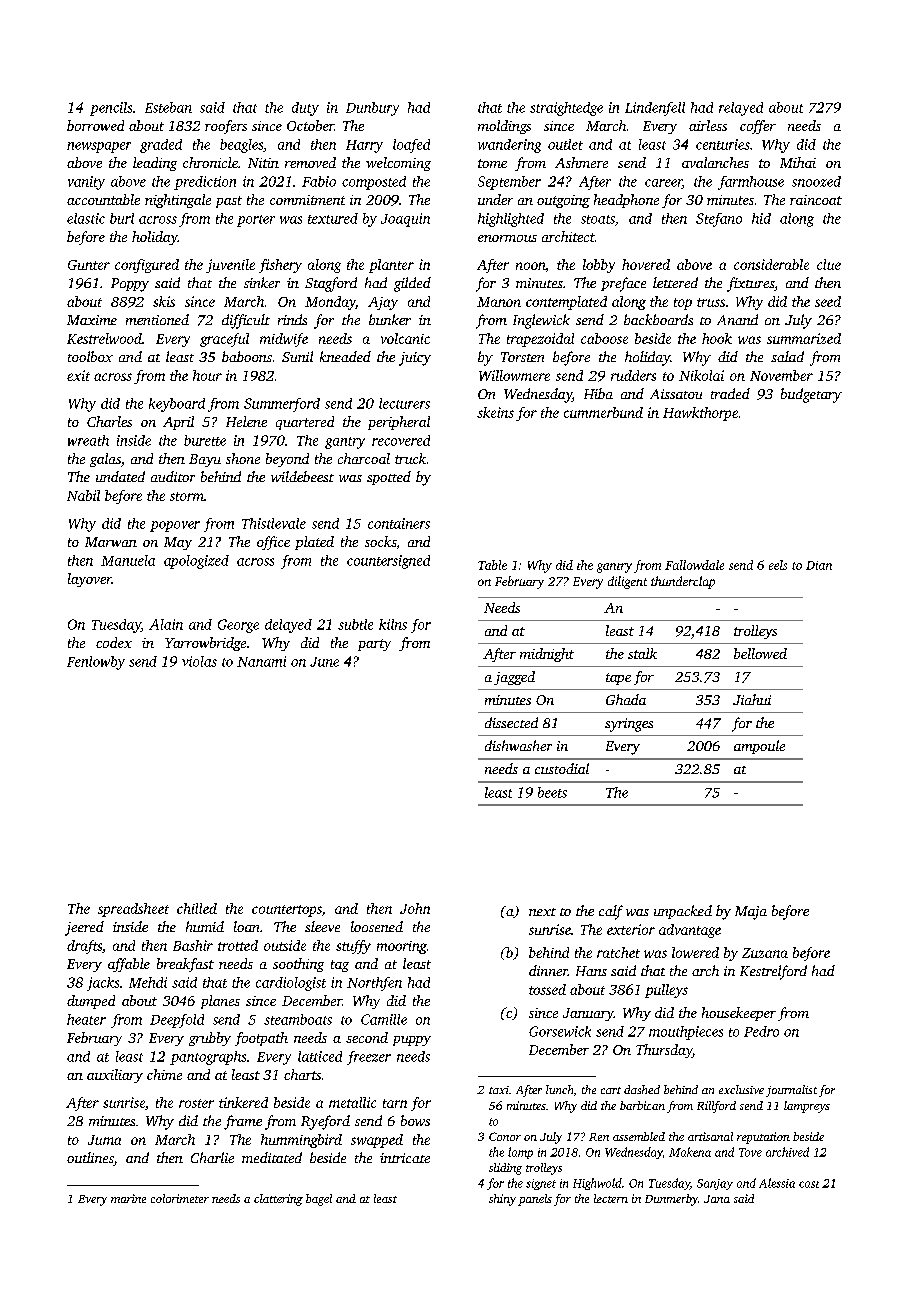 The height and width of the screenshot is (1316, 908). I want to click on beyond, so click(287, 460).
